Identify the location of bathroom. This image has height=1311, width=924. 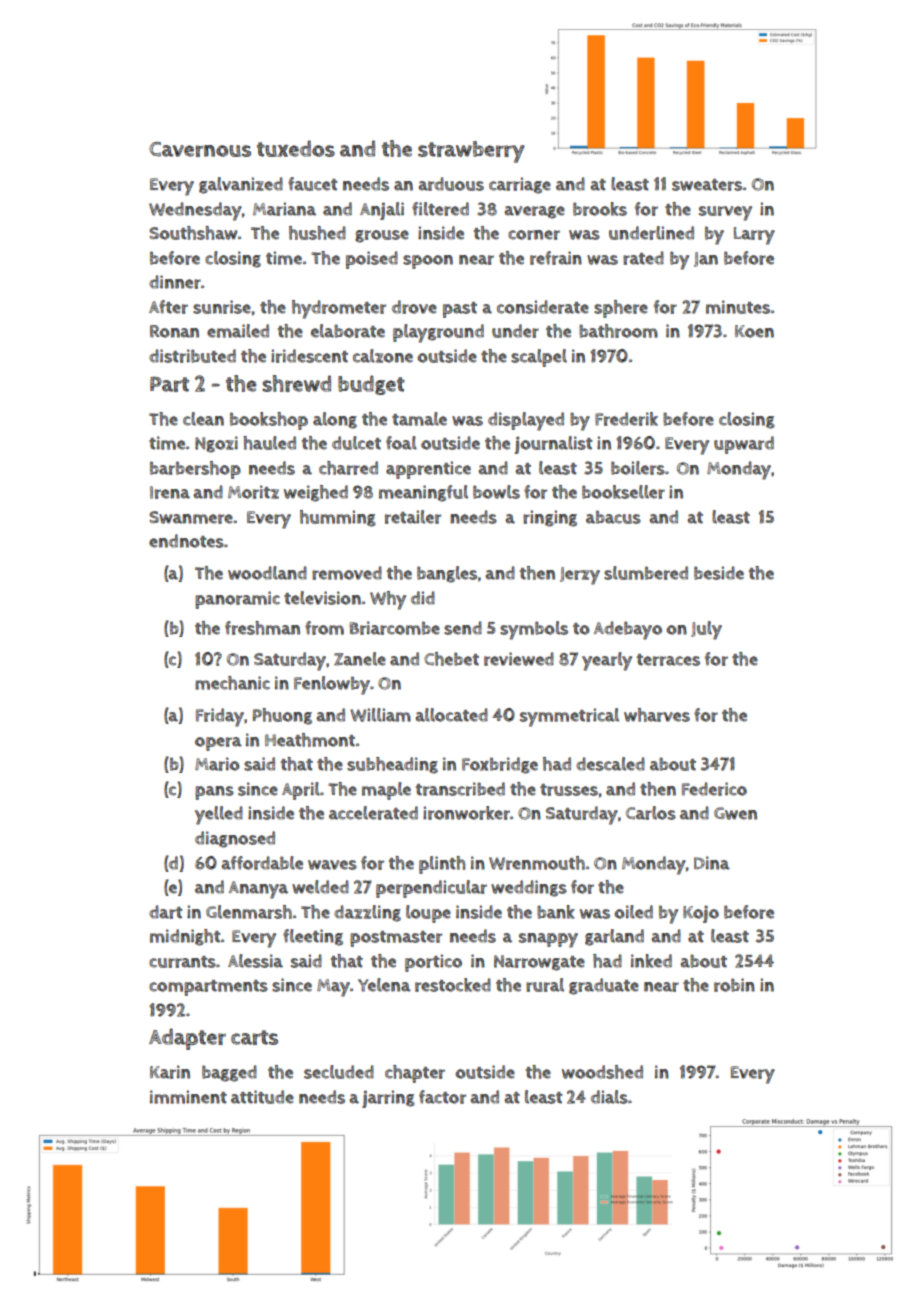
(618, 331).
